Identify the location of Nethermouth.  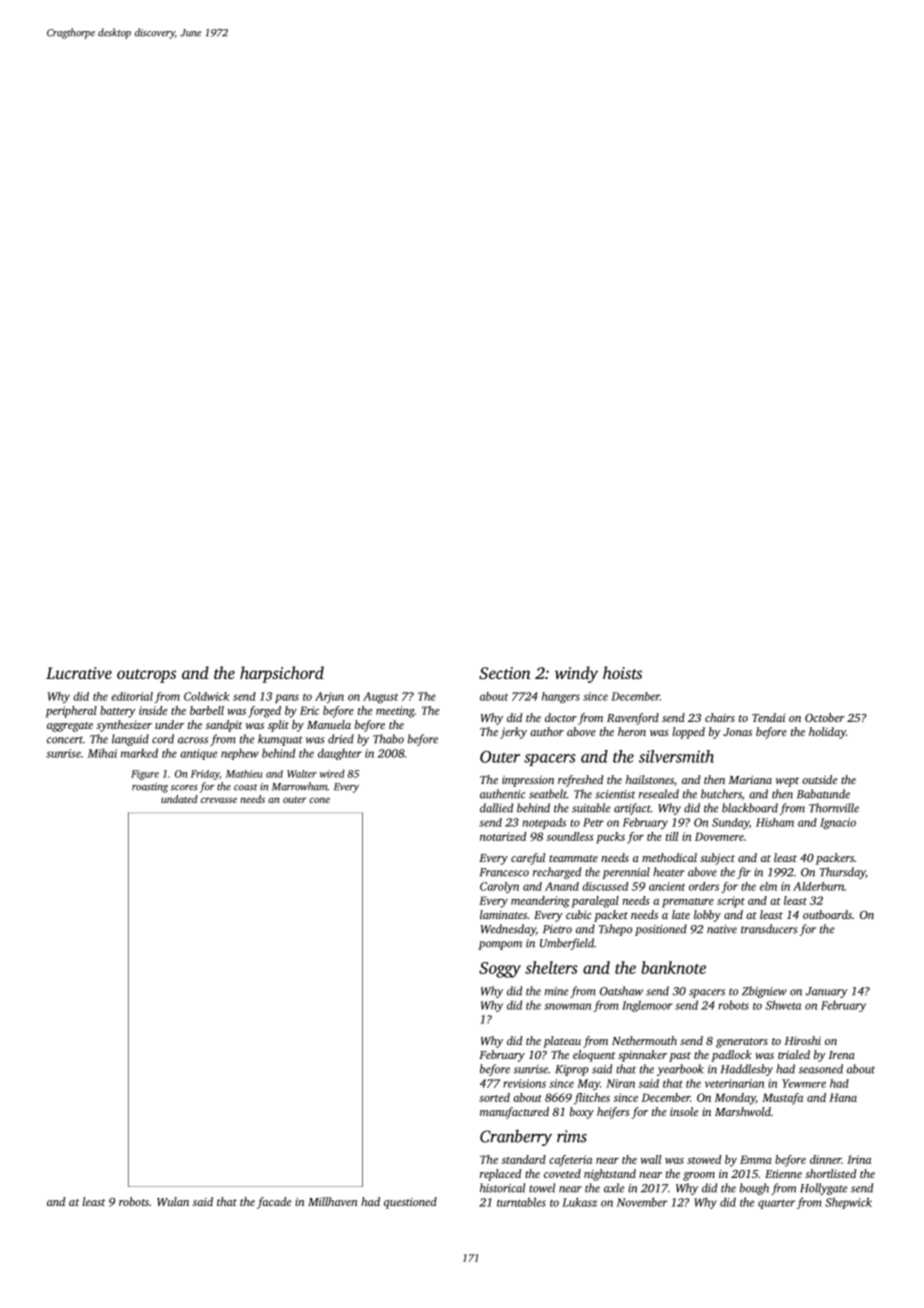
(644, 1040).
